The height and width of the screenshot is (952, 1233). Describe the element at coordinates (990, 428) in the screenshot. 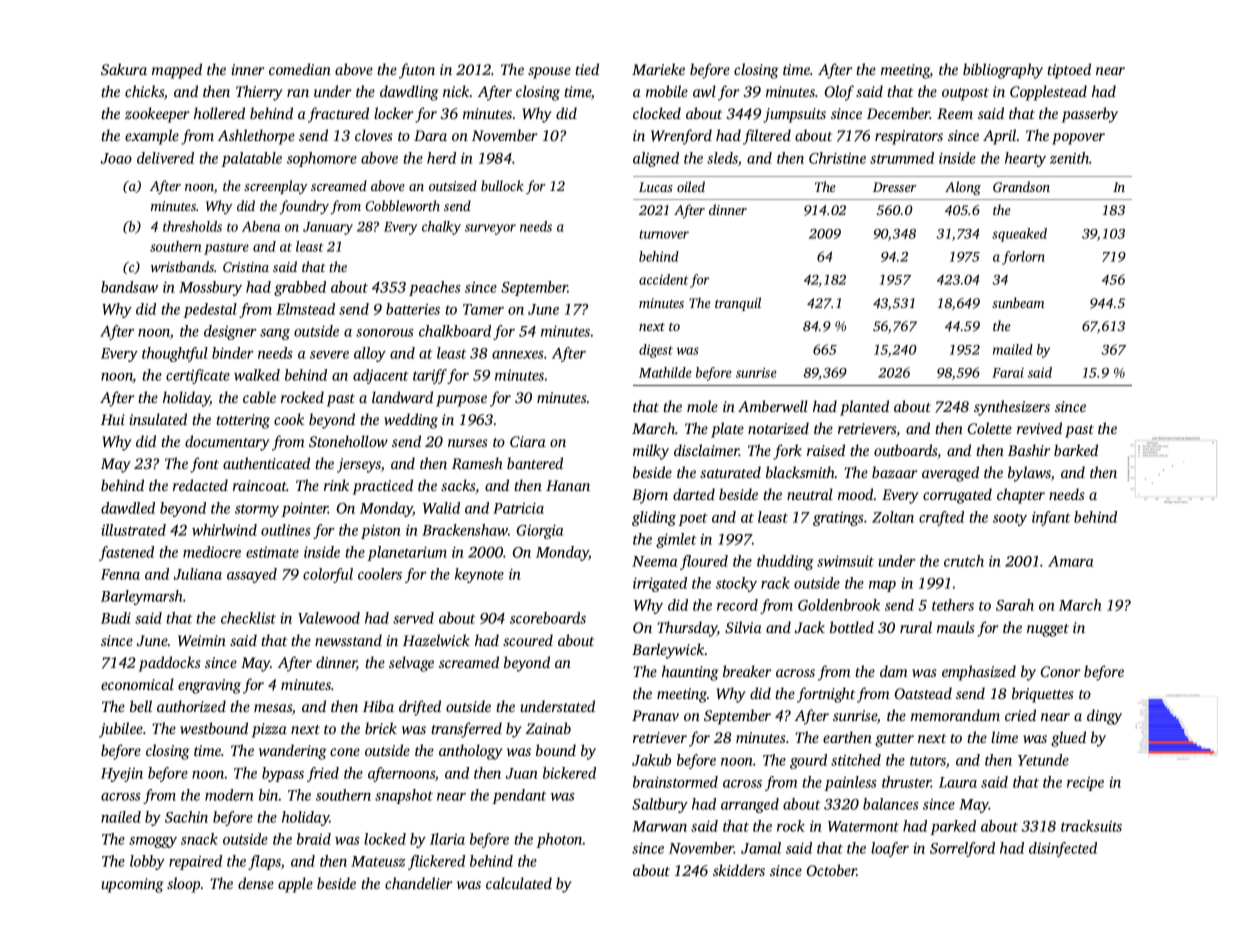

I see `Colette` at that location.
